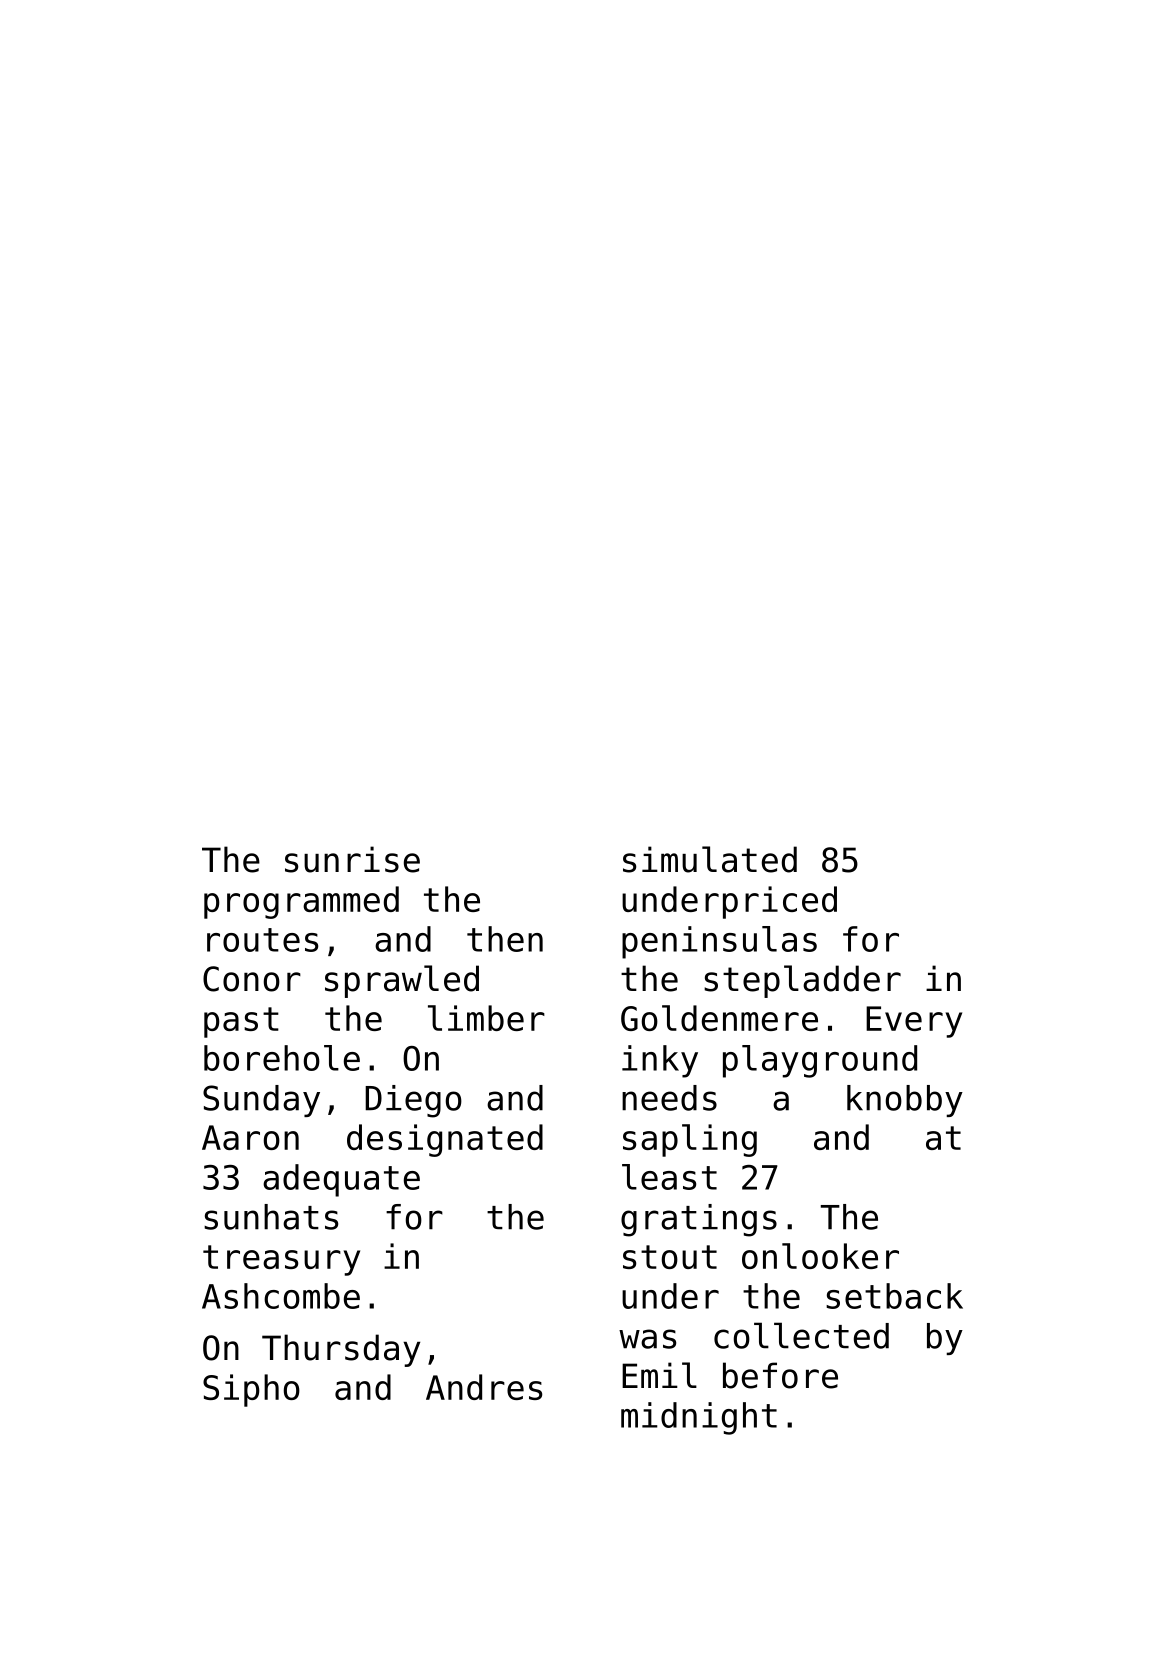 The width and height of the screenshot is (1165, 1654). Describe the element at coordinates (352, 859) in the screenshot. I see `sunrise` at that location.
